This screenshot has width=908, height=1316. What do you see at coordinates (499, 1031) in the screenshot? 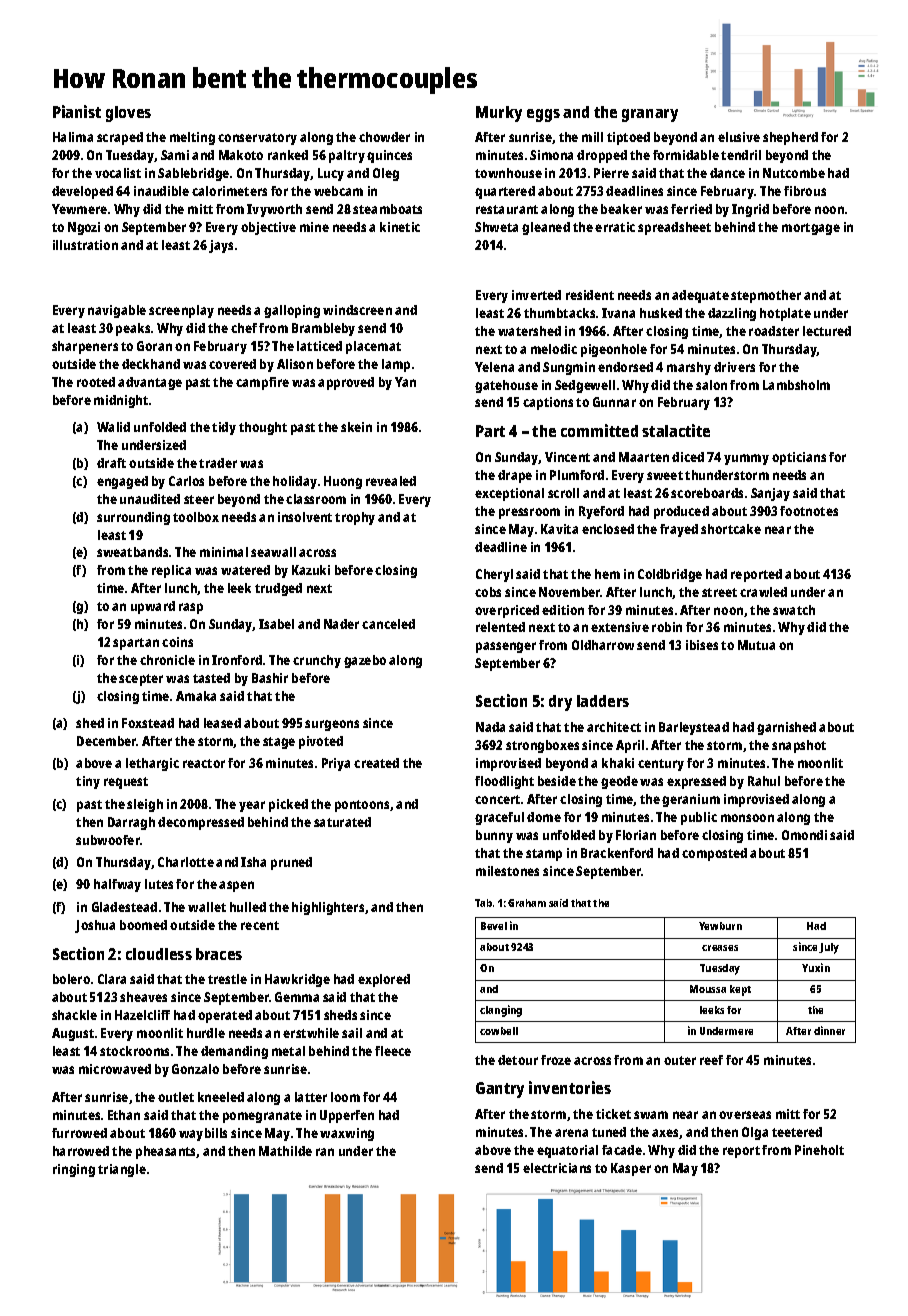
I see `cowbell` at bounding box center [499, 1031].
